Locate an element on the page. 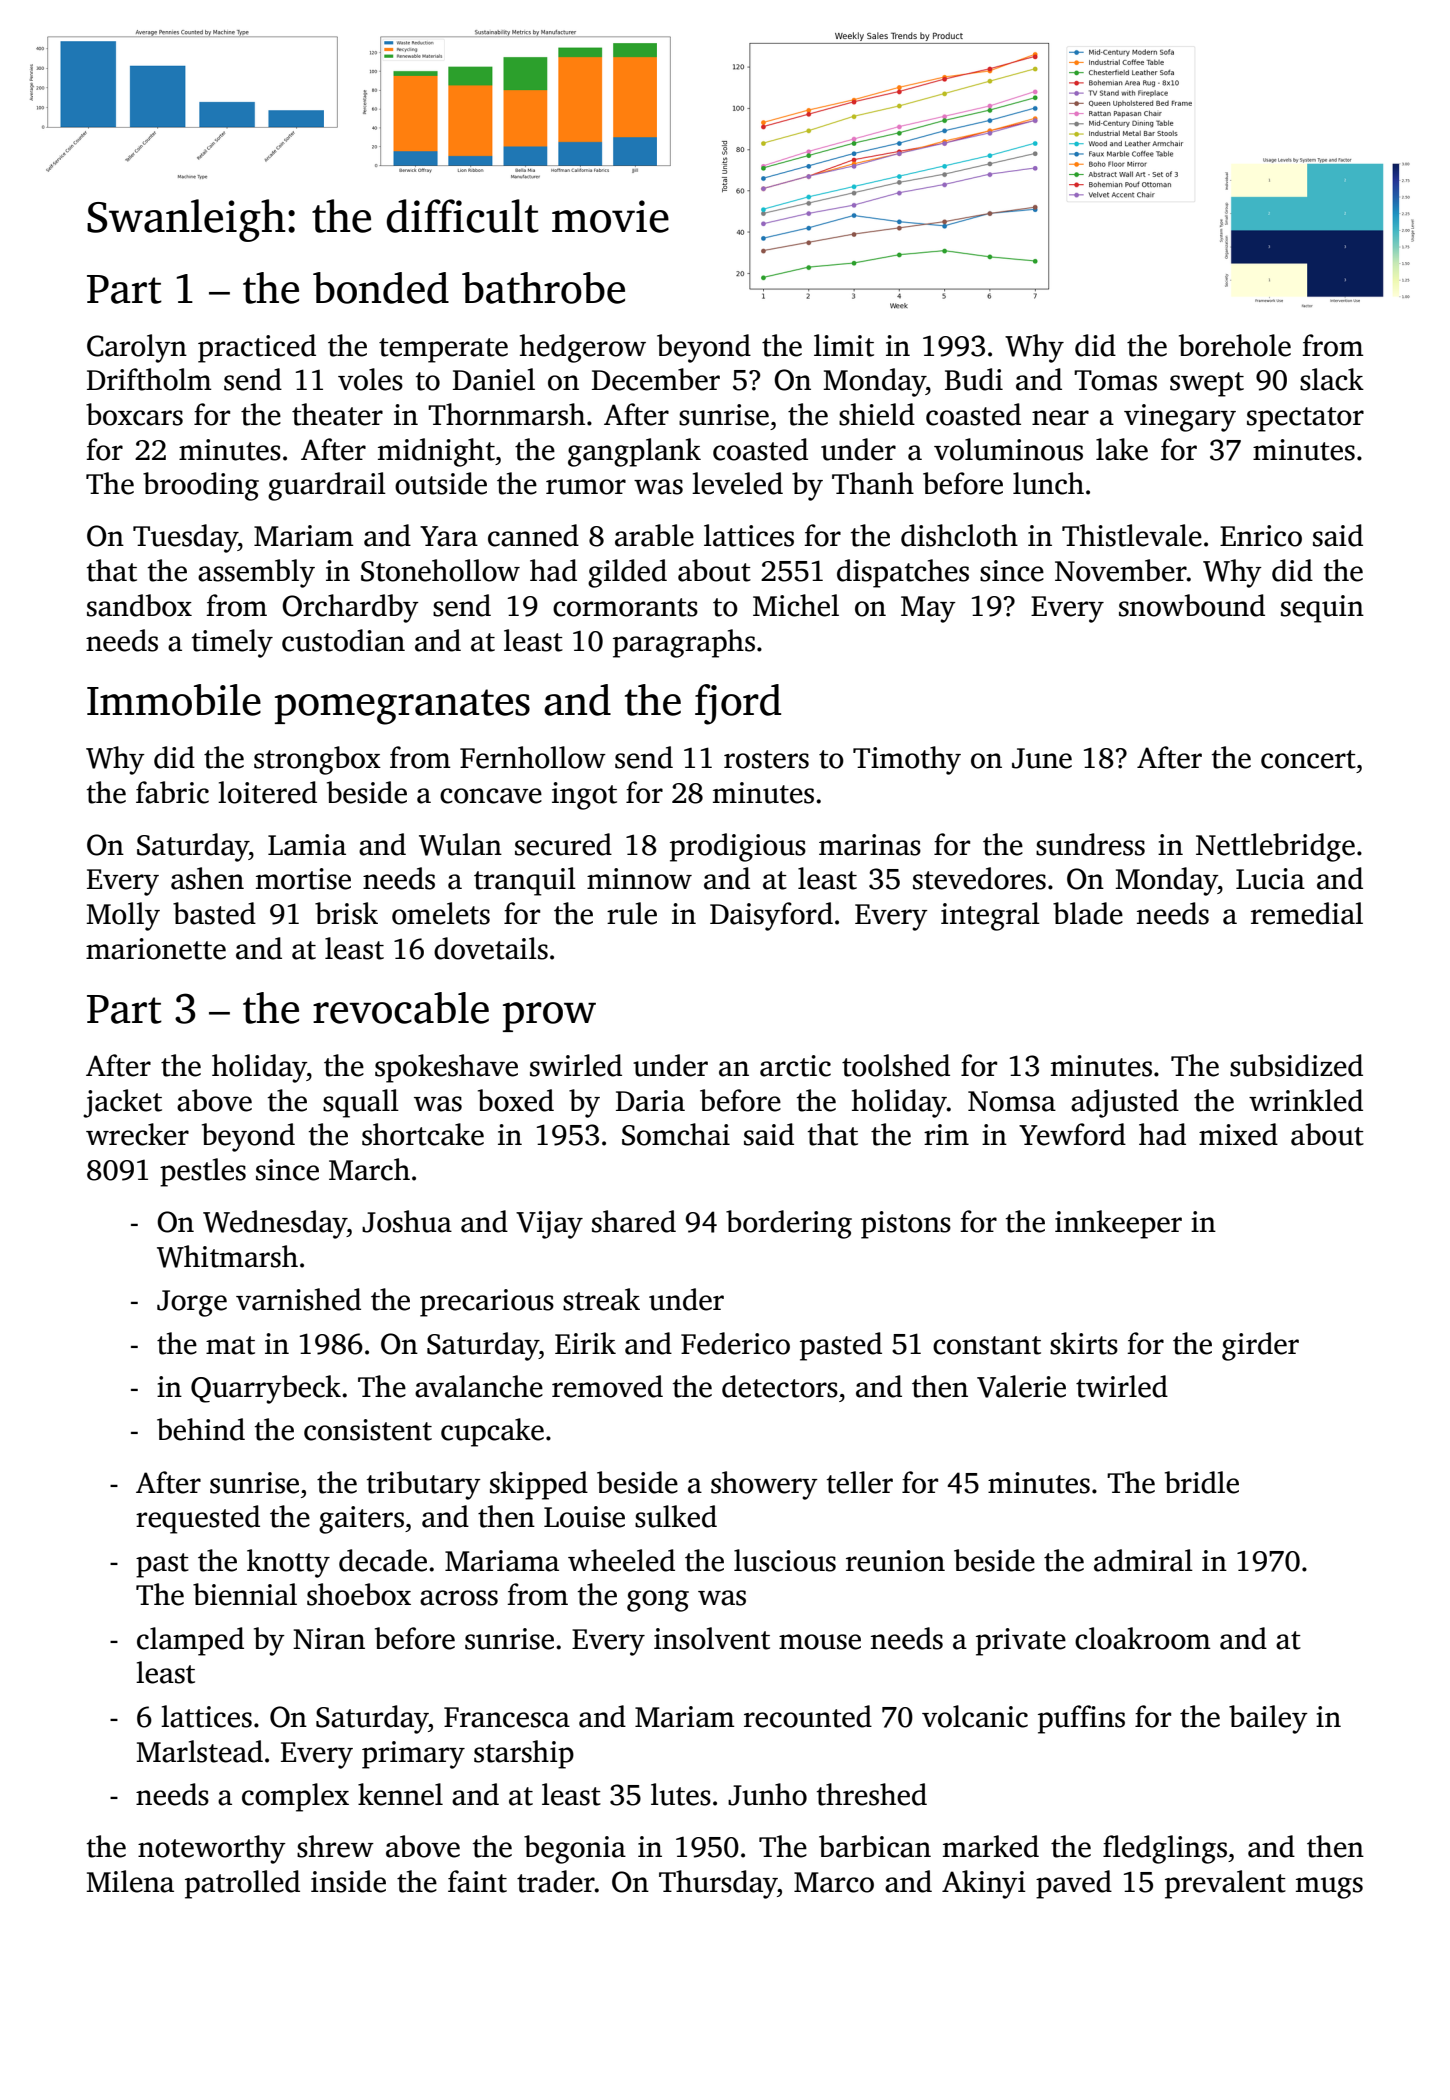  Jorge is located at coordinates (192, 1303).
